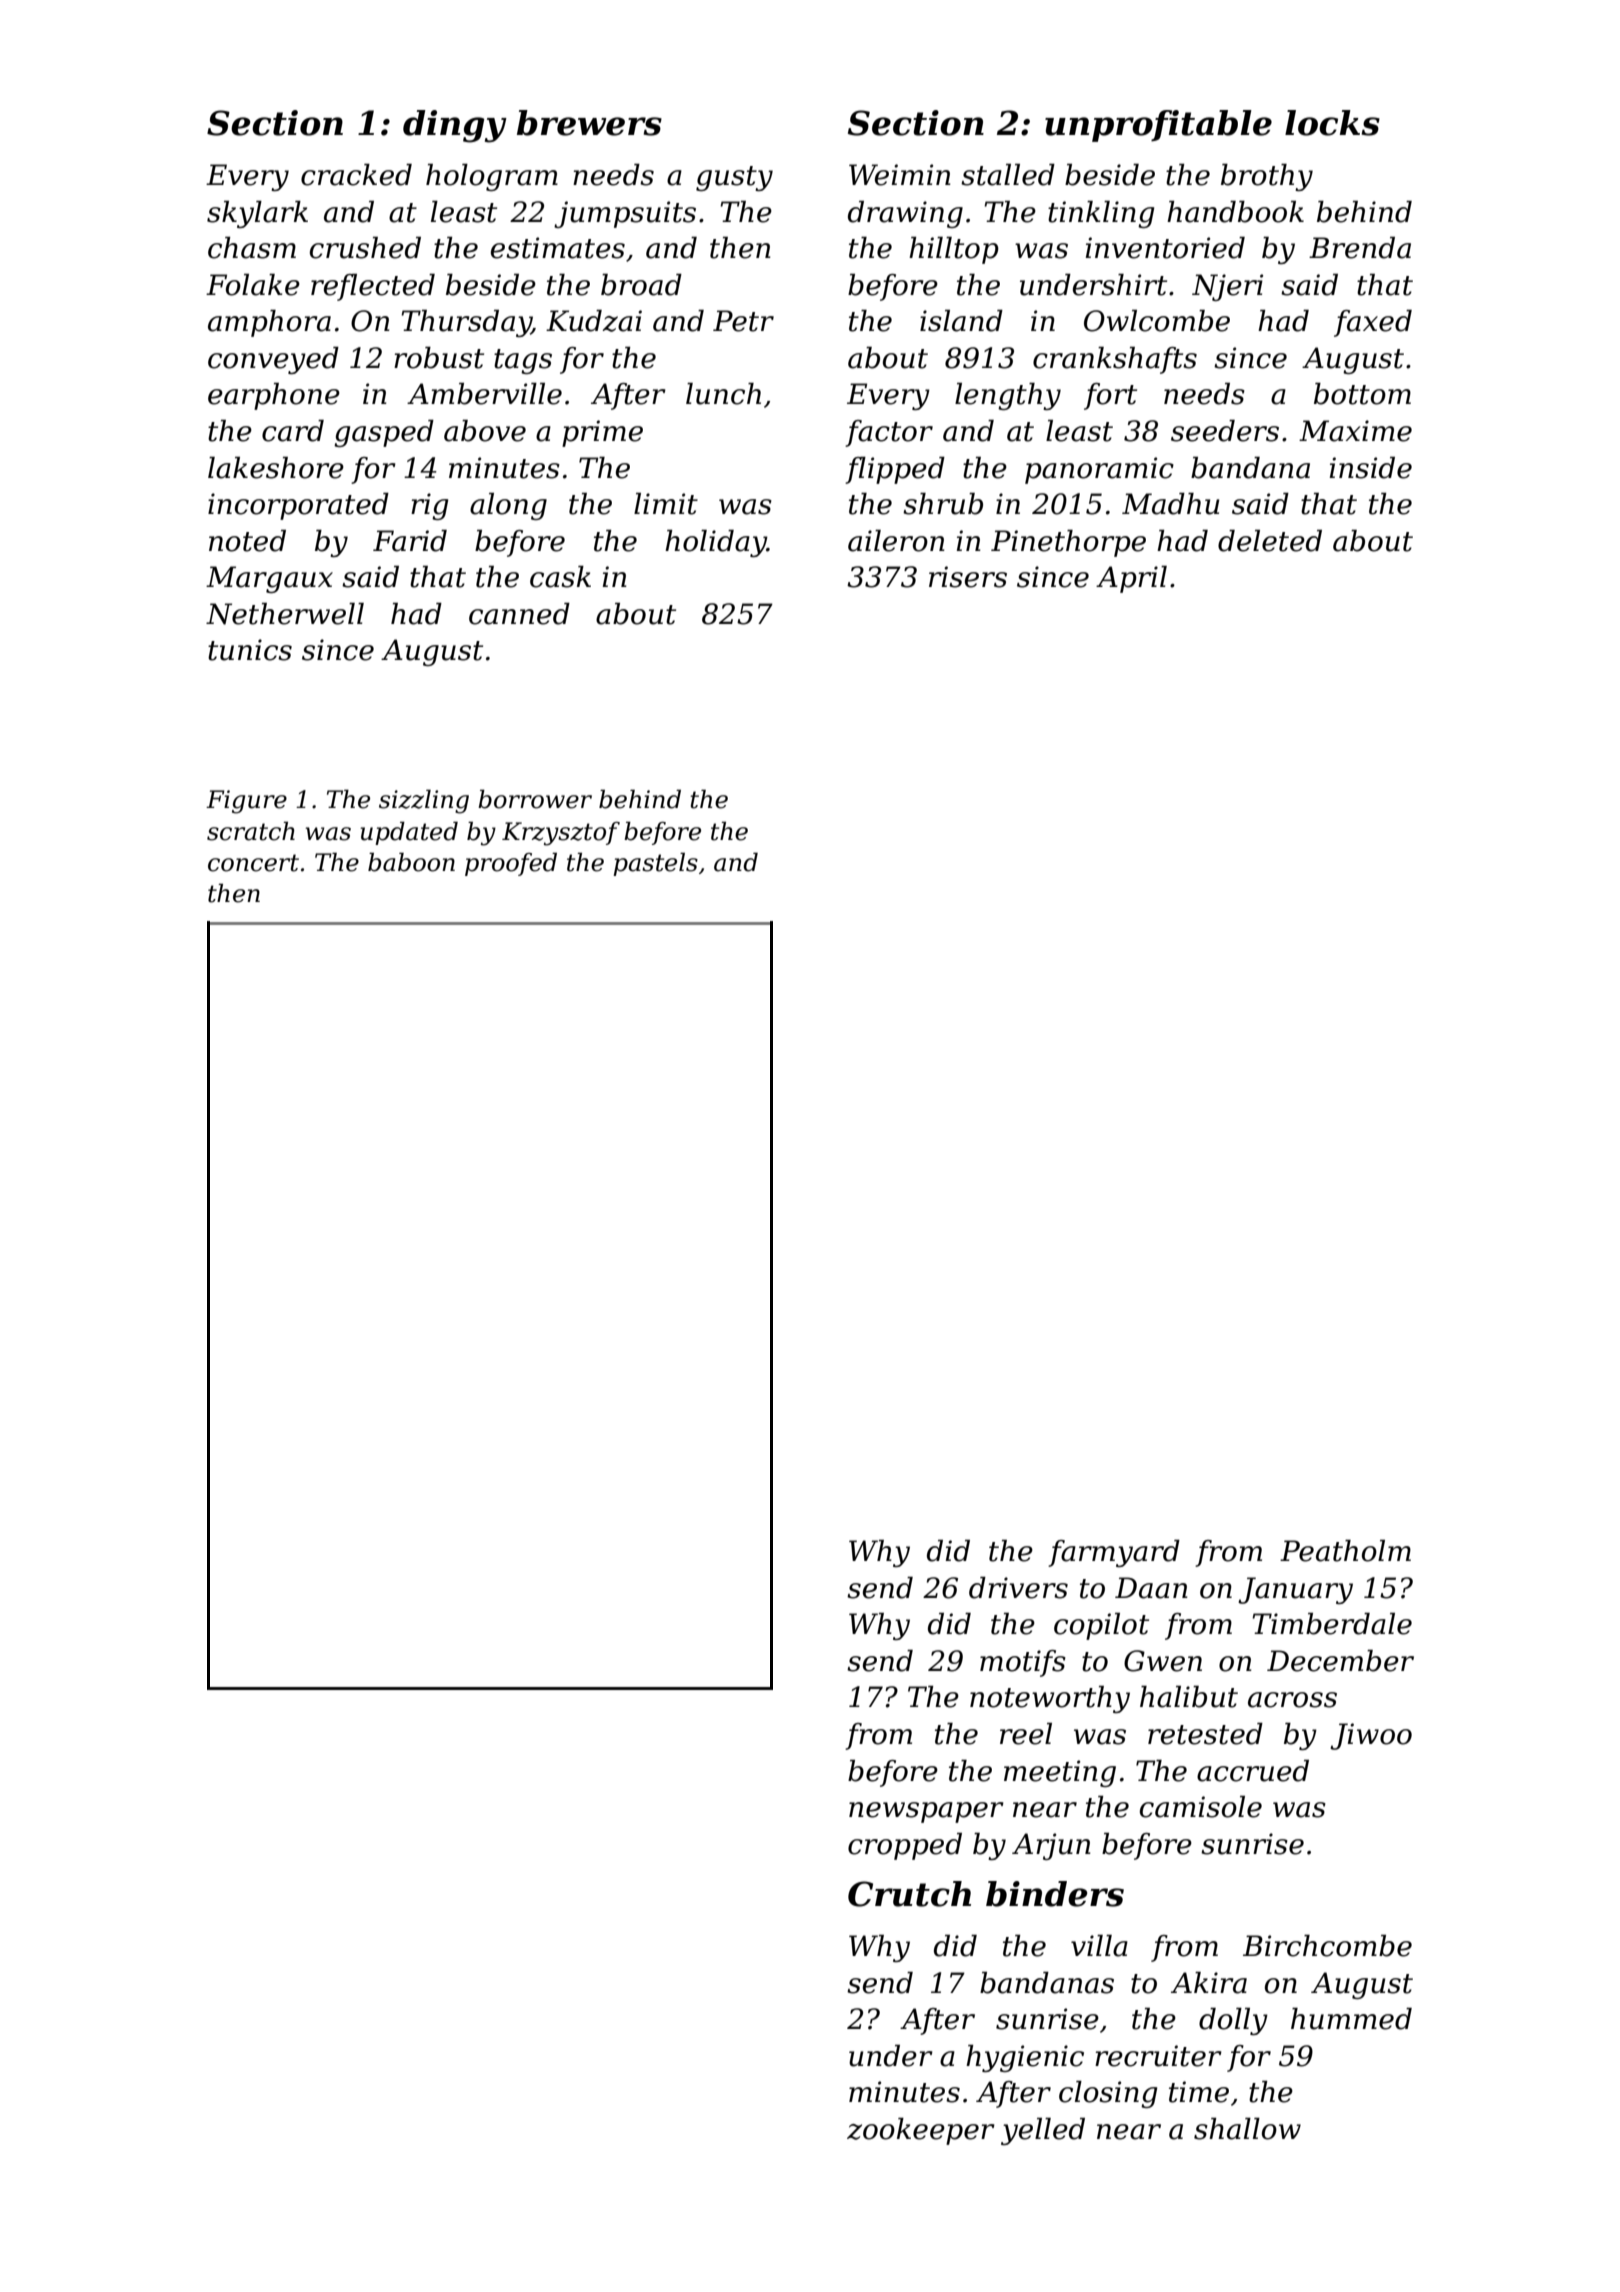 The width and height of the page is (1620, 2292). What do you see at coordinates (921, 2131) in the page?
I see `zookeeper` at bounding box center [921, 2131].
